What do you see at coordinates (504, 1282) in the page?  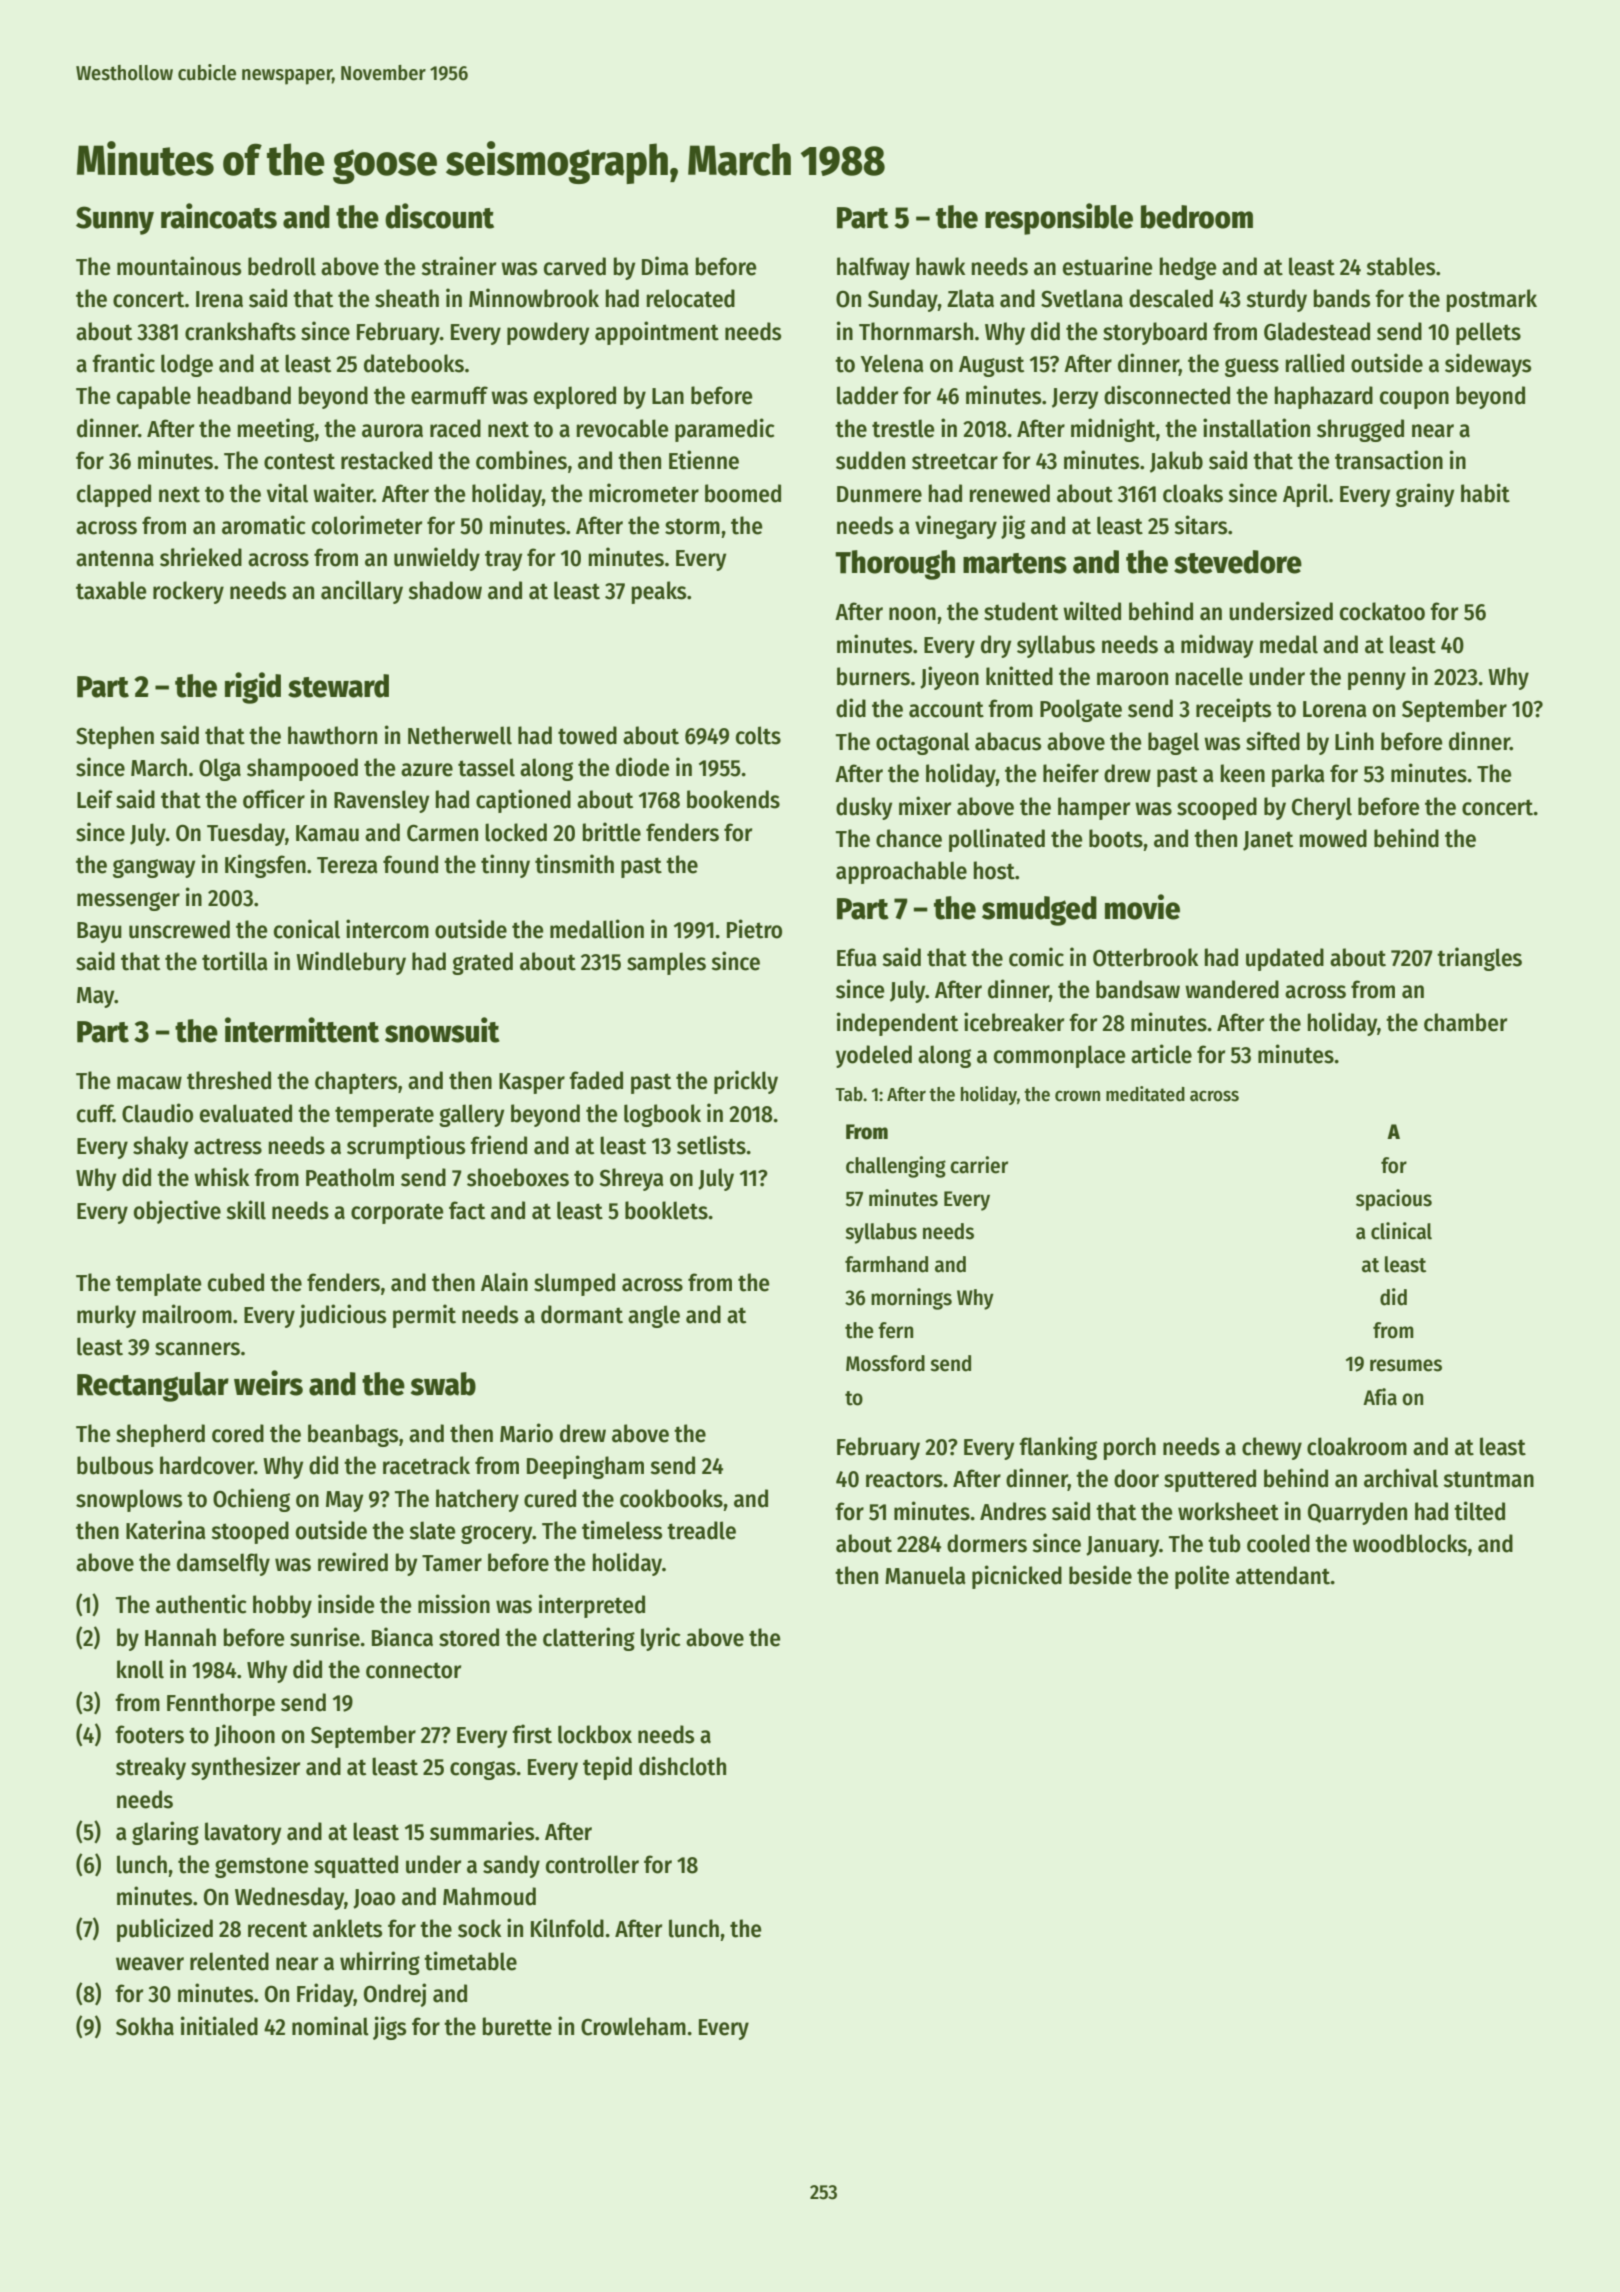 I see `Alain` at bounding box center [504, 1282].
